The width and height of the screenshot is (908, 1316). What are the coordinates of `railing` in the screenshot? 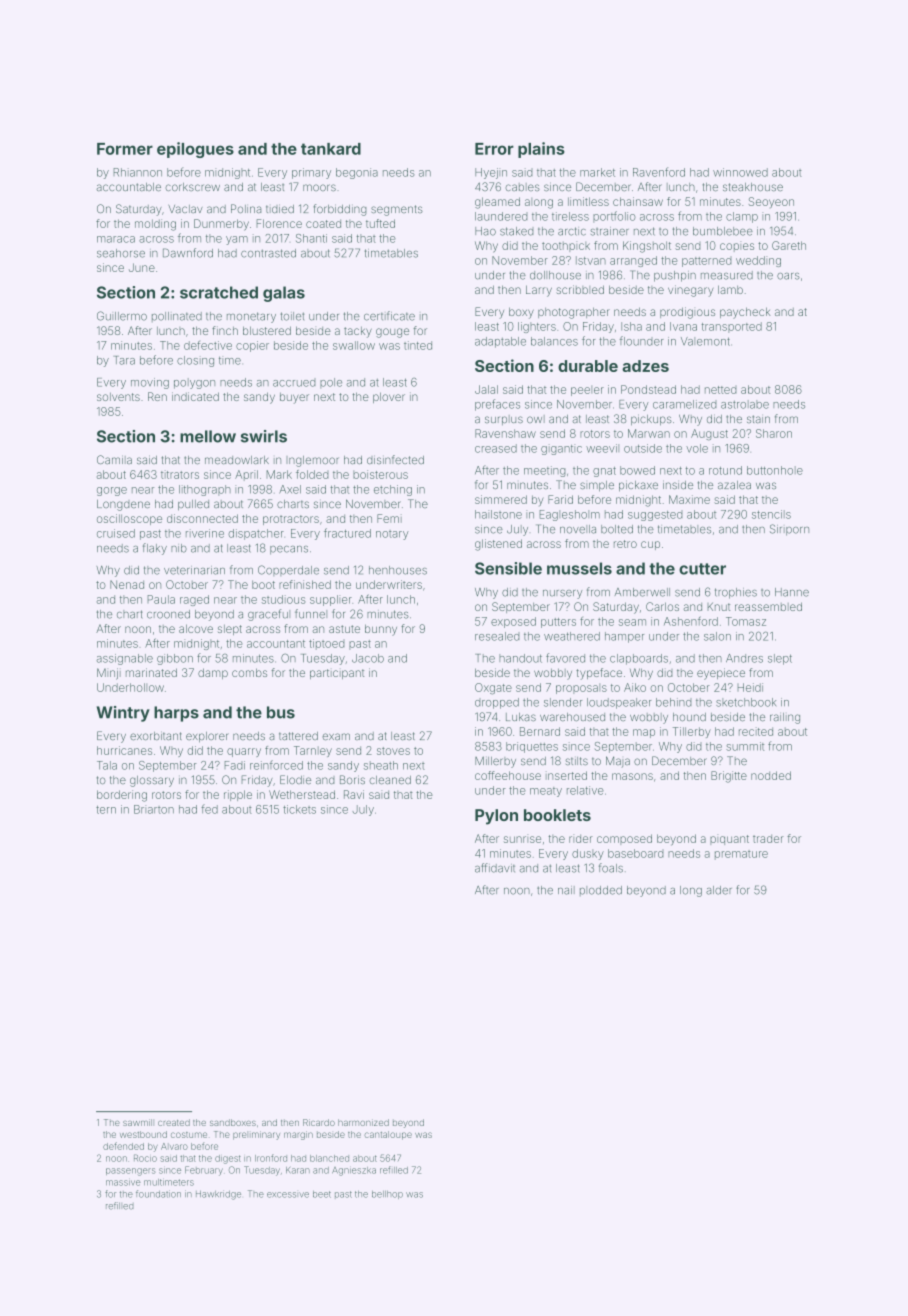 It's located at (785, 718).
